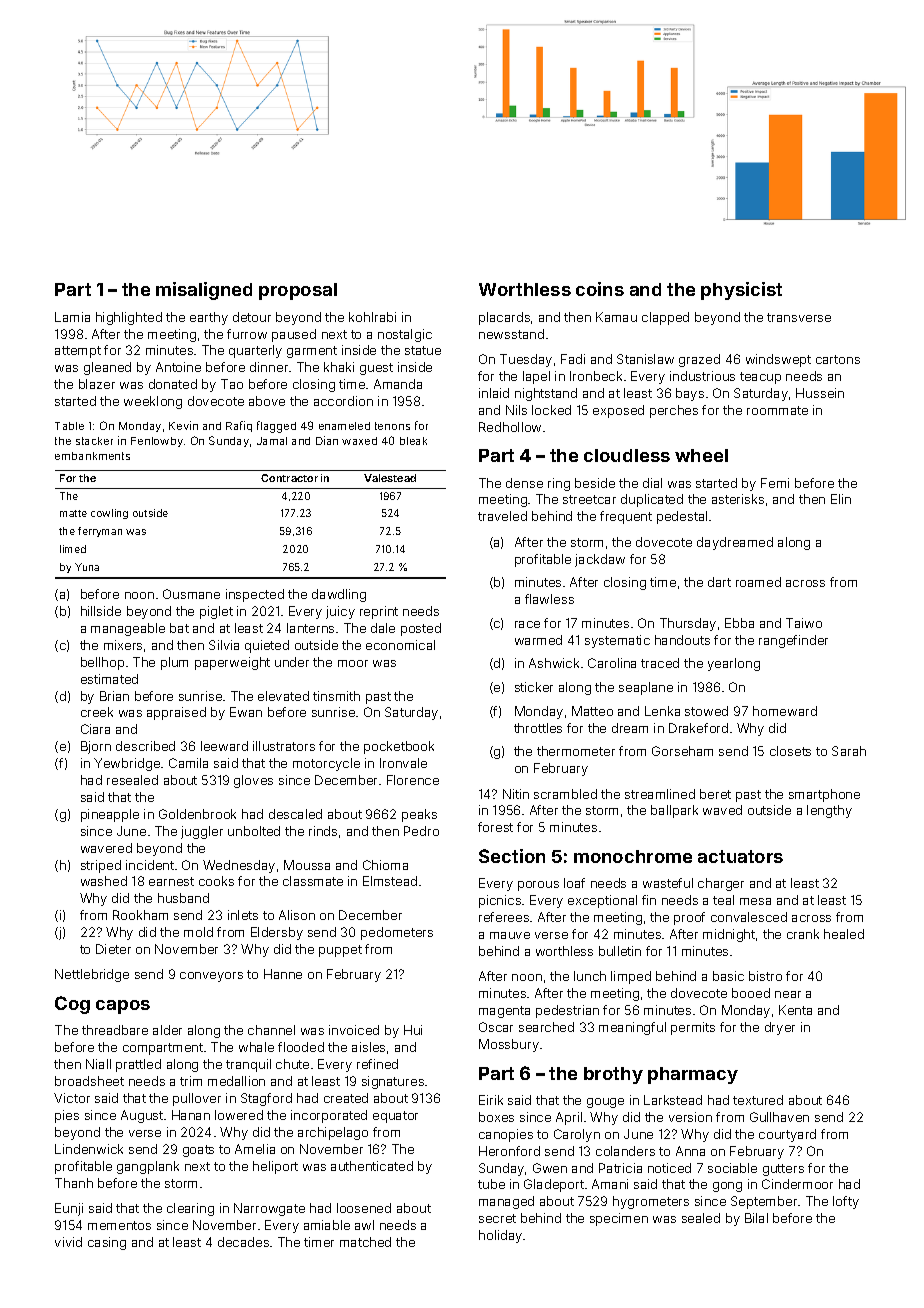 The width and height of the image is (924, 1308). What do you see at coordinates (765, 976) in the image?
I see `bistro` at bounding box center [765, 976].
